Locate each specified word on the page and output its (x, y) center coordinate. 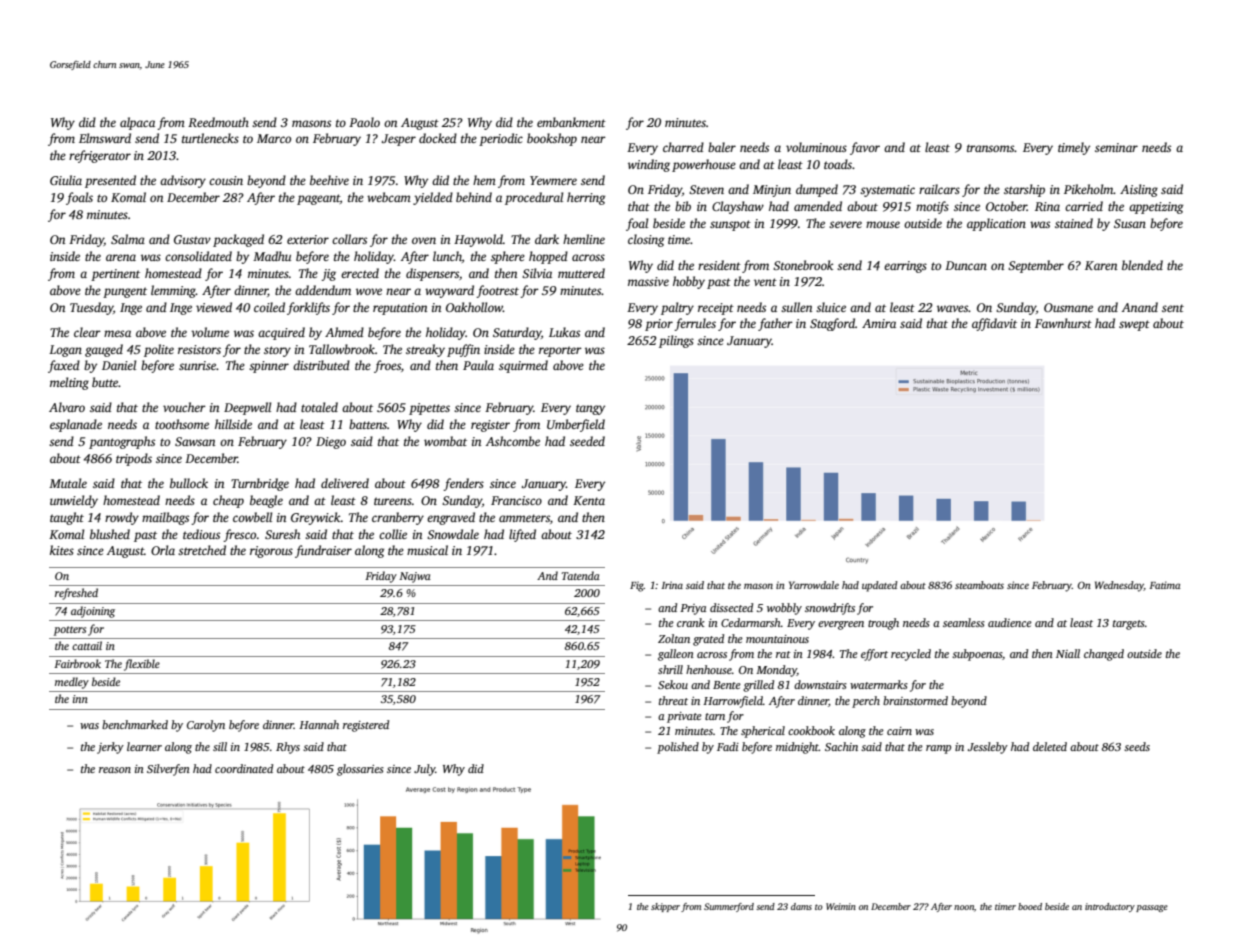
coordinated (244, 768)
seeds (1137, 746)
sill (220, 746)
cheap (228, 501)
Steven (706, 189)
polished (678, 748)
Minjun (772, 191)
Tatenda (581, 575)
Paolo (364, 122)
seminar (1116, 147)
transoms (991, 148)
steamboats (979, 585)
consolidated (198, 256)
